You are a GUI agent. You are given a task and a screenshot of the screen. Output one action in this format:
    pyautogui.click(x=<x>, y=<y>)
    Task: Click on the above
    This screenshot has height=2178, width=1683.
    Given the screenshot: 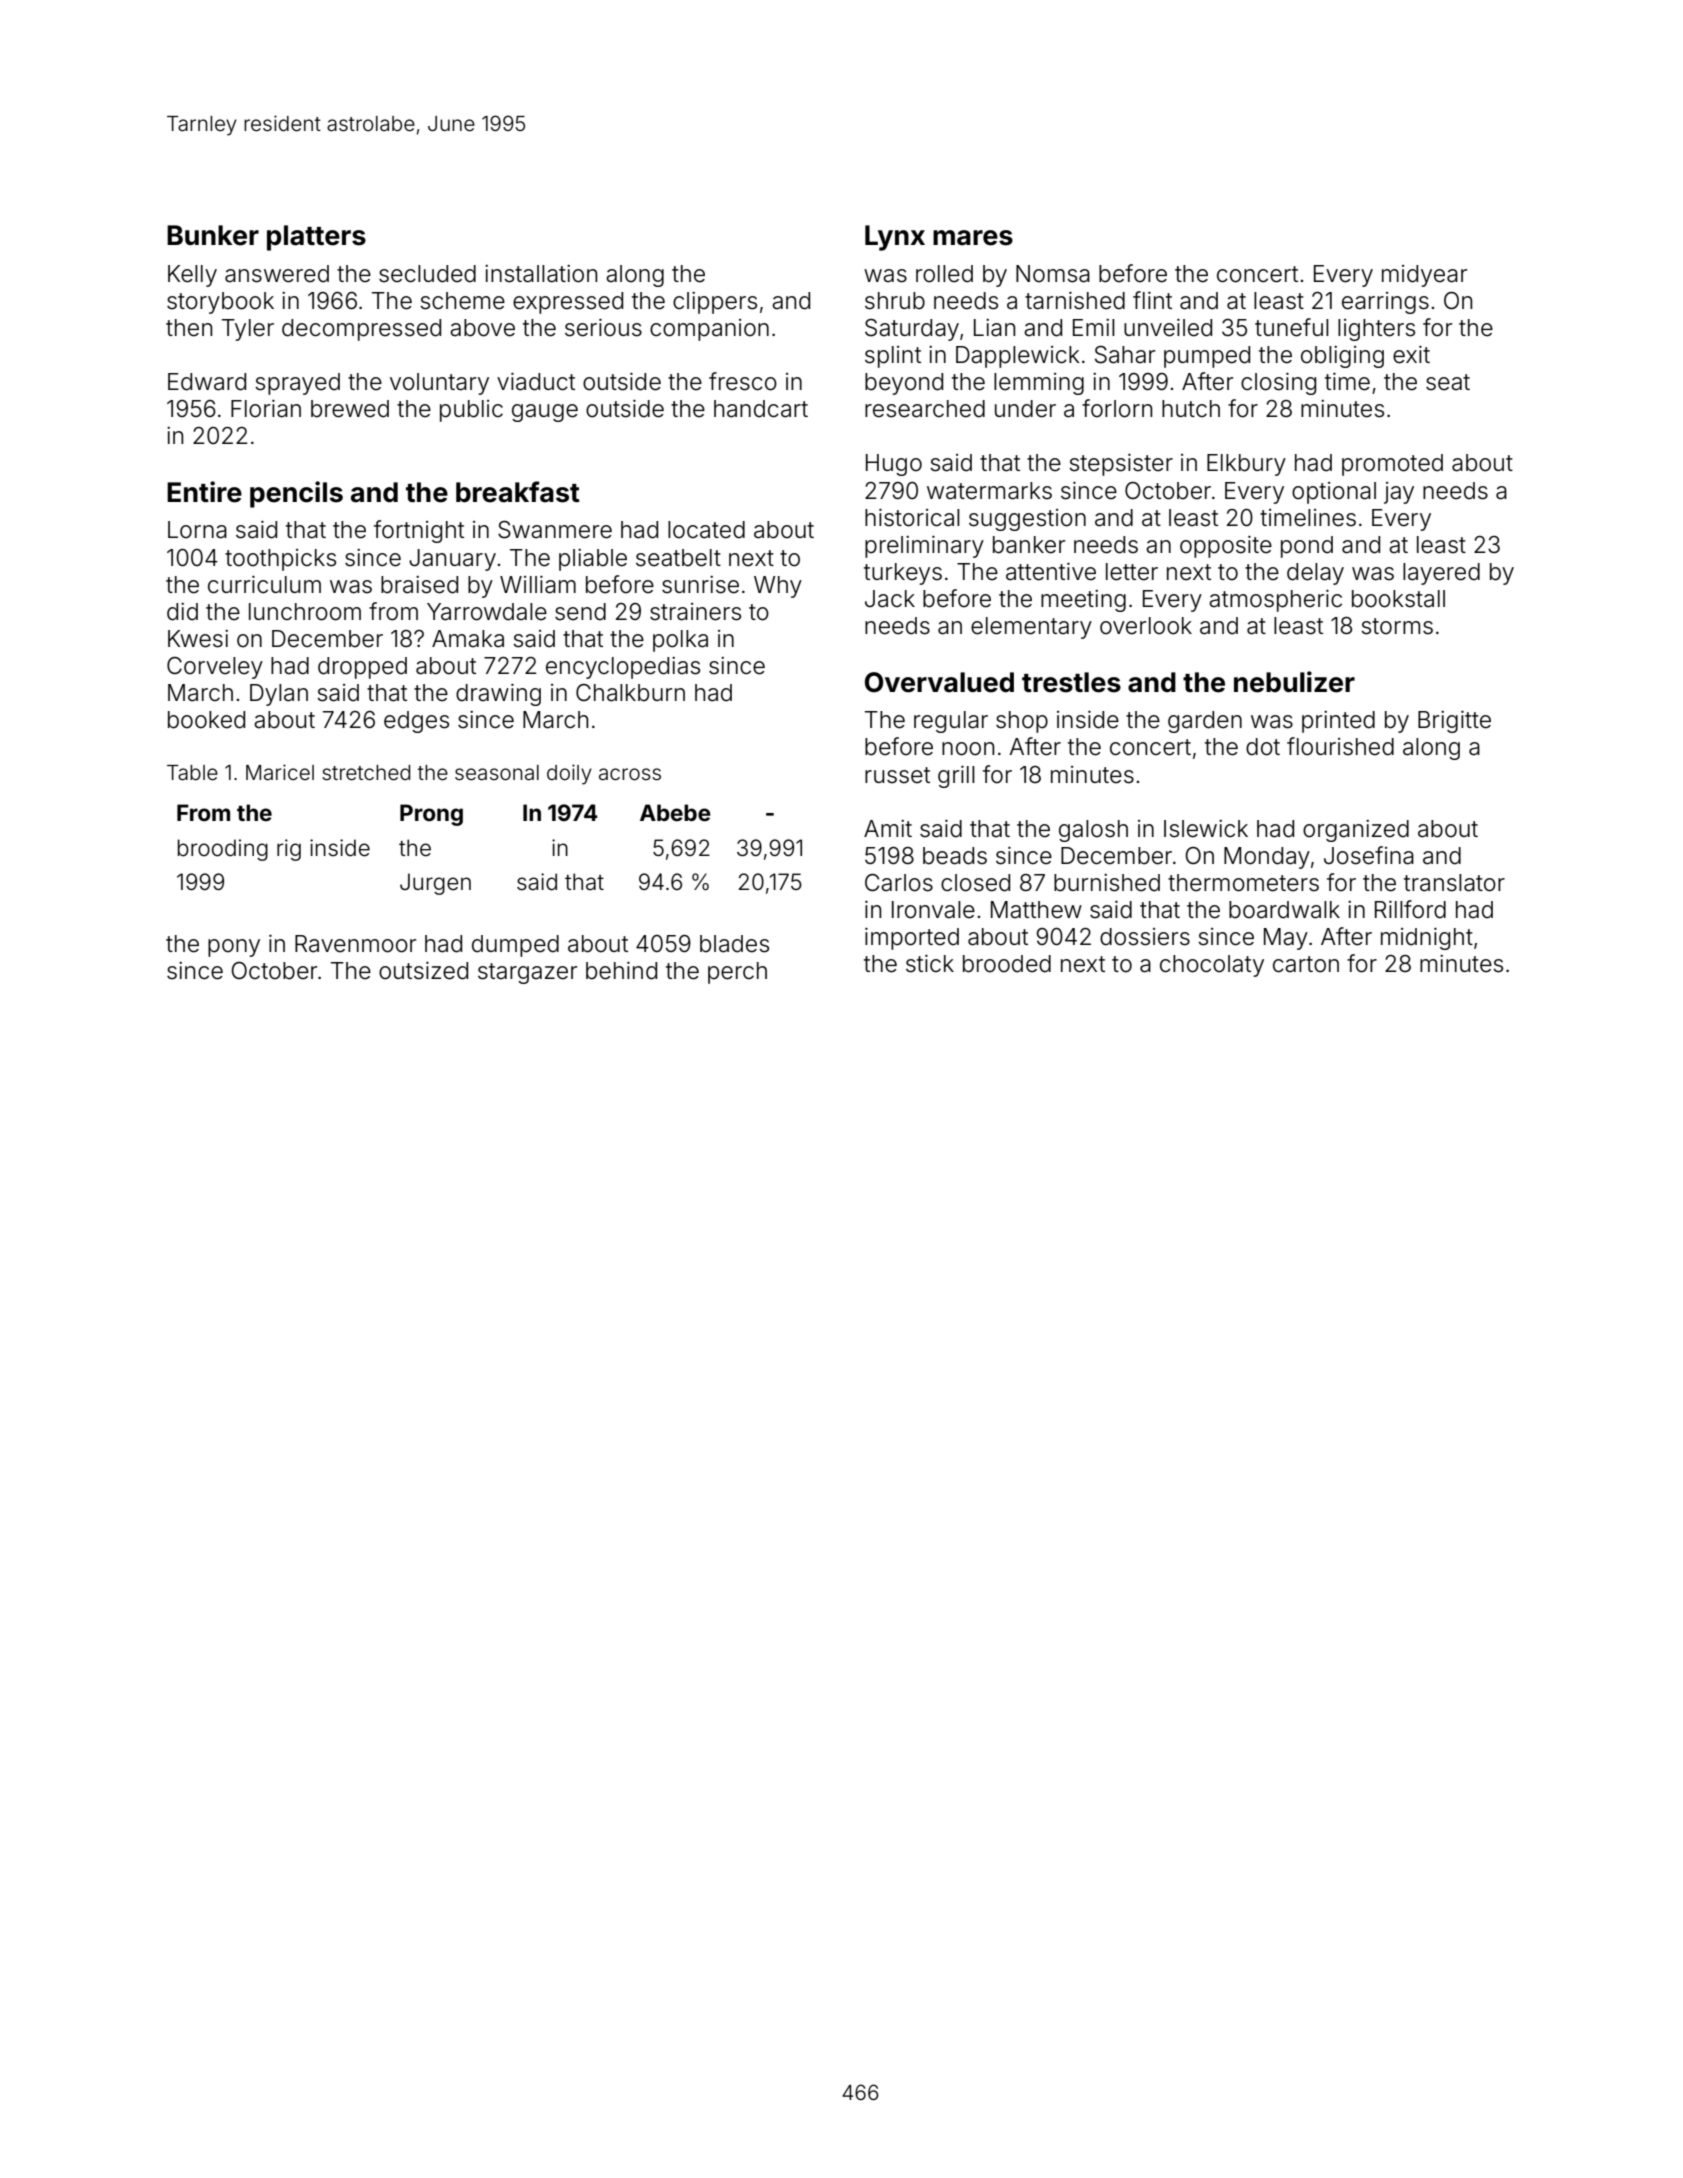 What is the action you would take?
    pyautogui.click(x=482, y=328)
